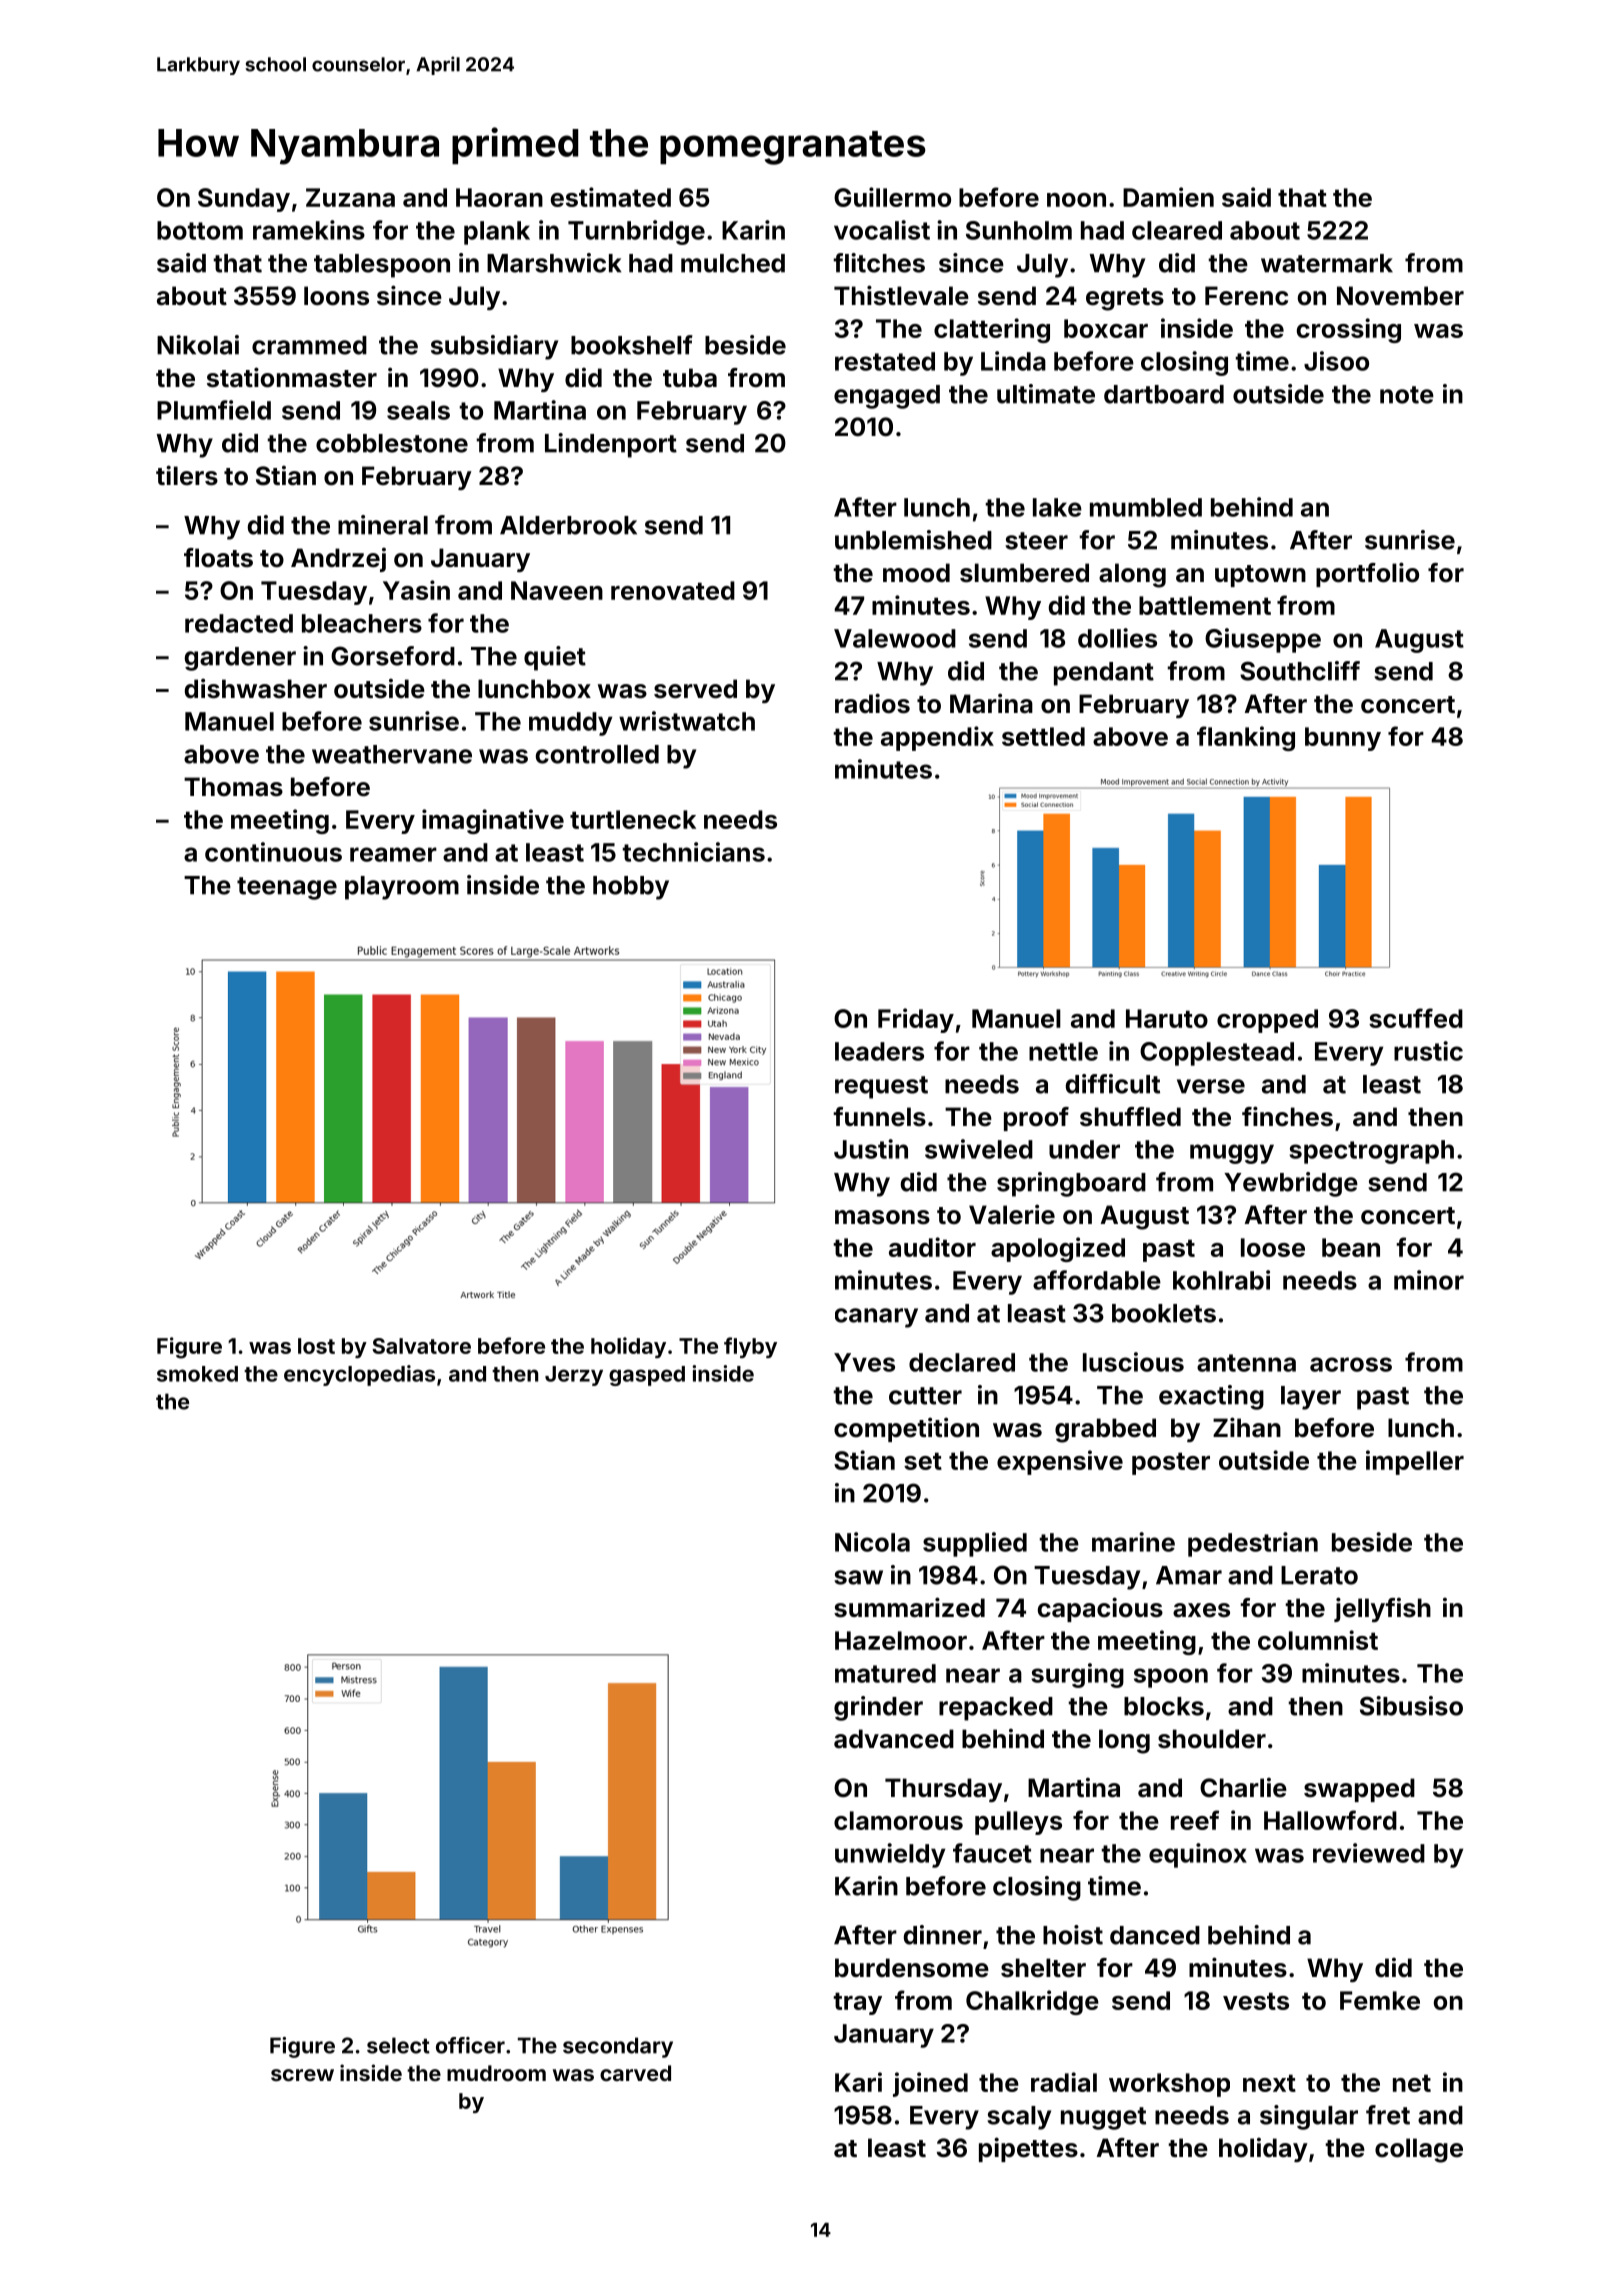 This screenshot has height=2292, width=1620. Describe the element at coordinates (496, 2073) in the screenshot. I see `mudroom` at that location.
